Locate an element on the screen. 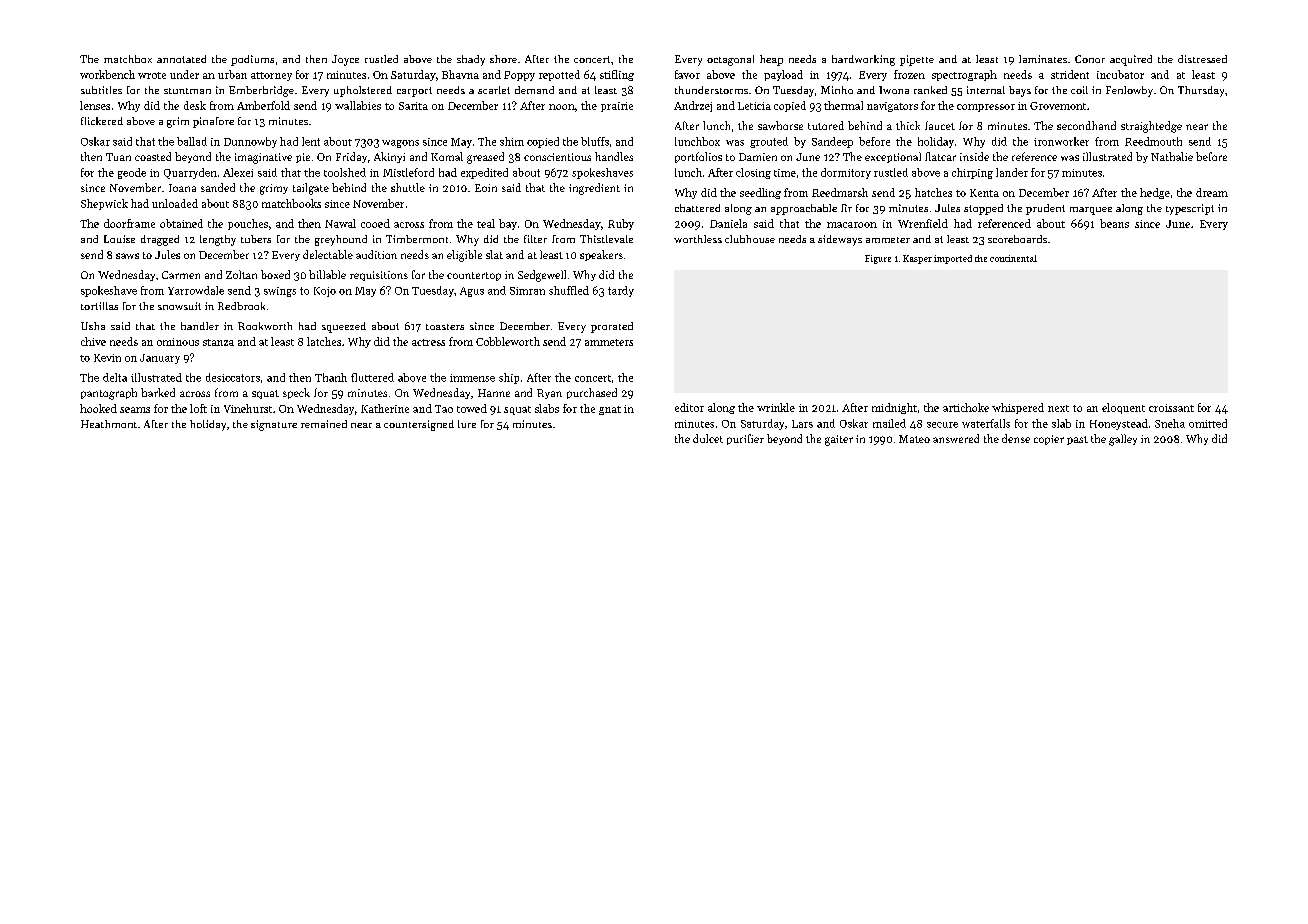 The width and height of the screenshot is (1308, 924). Leticia is located at coordinates (754, 106).
